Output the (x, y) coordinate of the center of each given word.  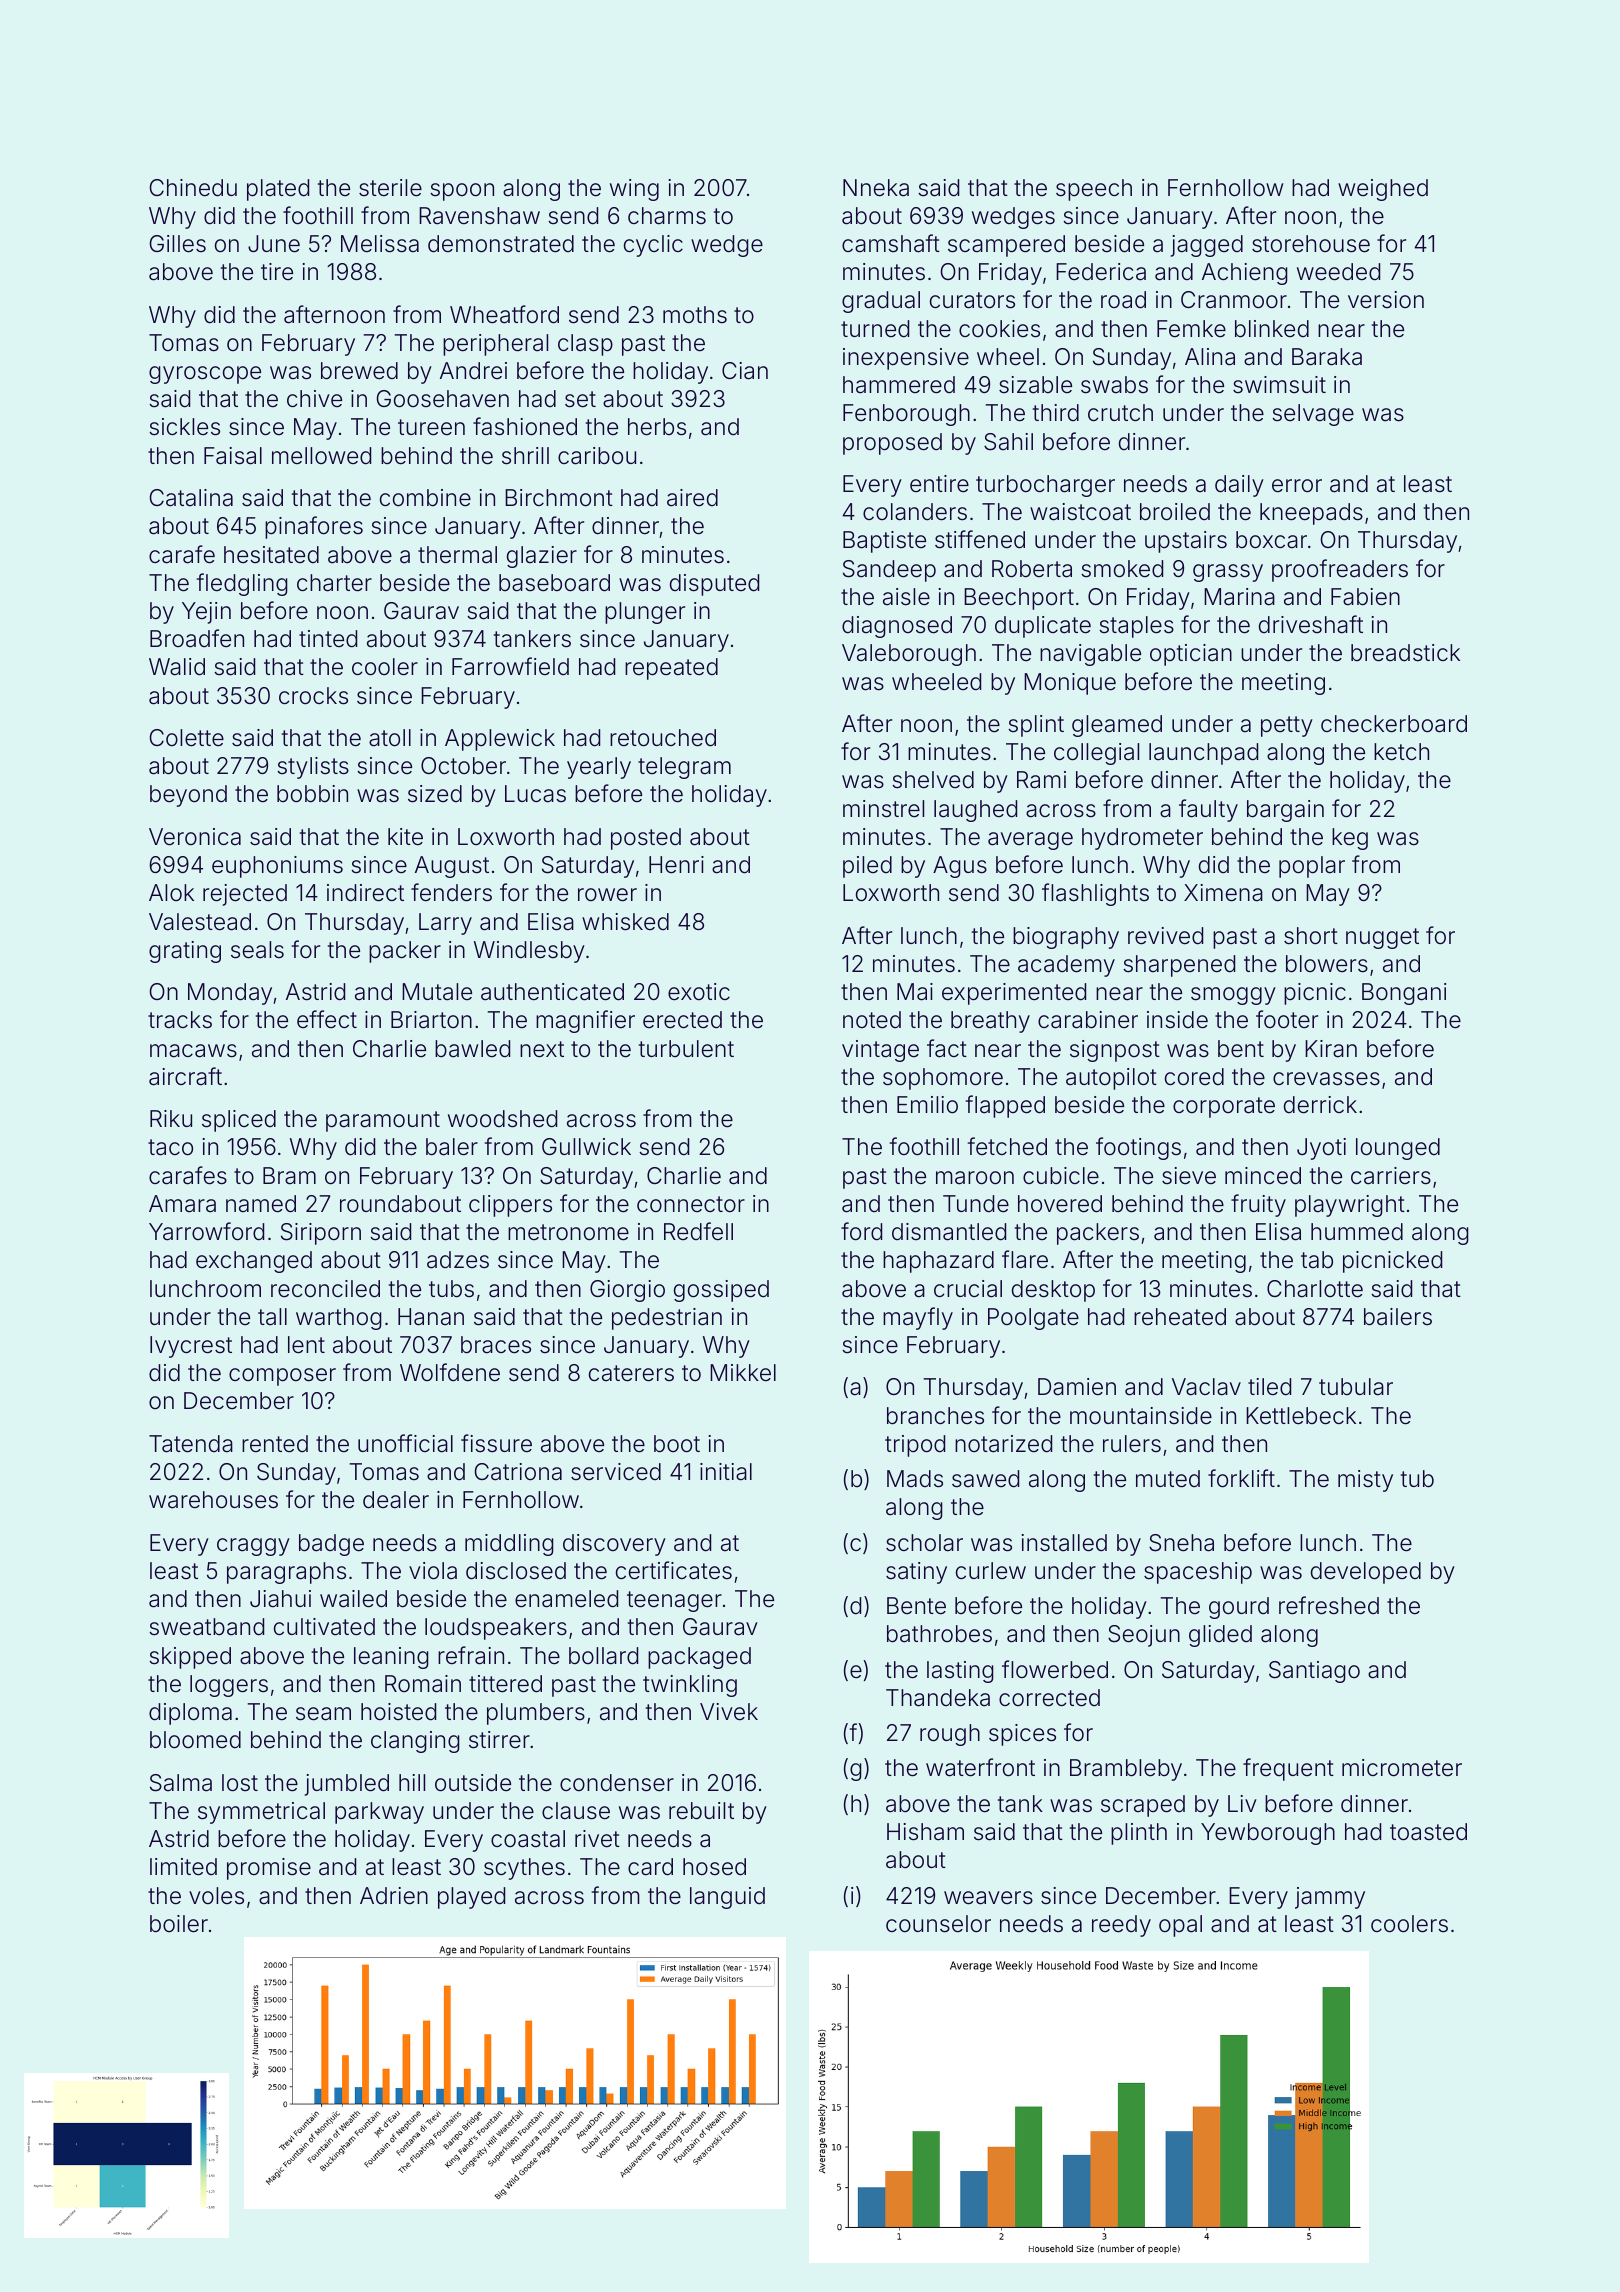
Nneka (876, 188)
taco (170, 1147)
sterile (390, 188)
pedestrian (667, 1319)
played (471, 1898)
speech (1094, 190)
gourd (1239, 1608)
